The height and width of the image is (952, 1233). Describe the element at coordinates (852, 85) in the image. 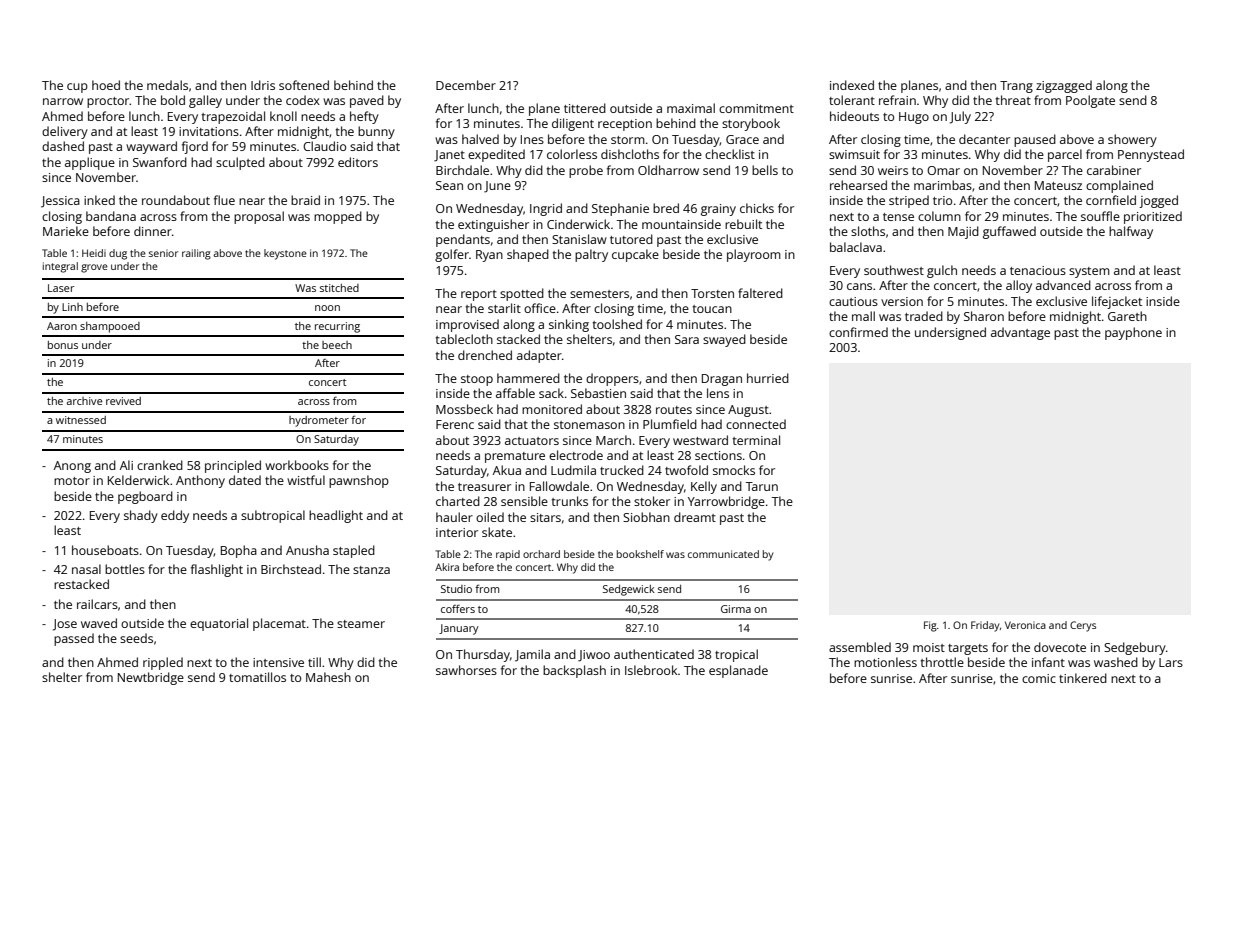

I see `indexed` at that location.
